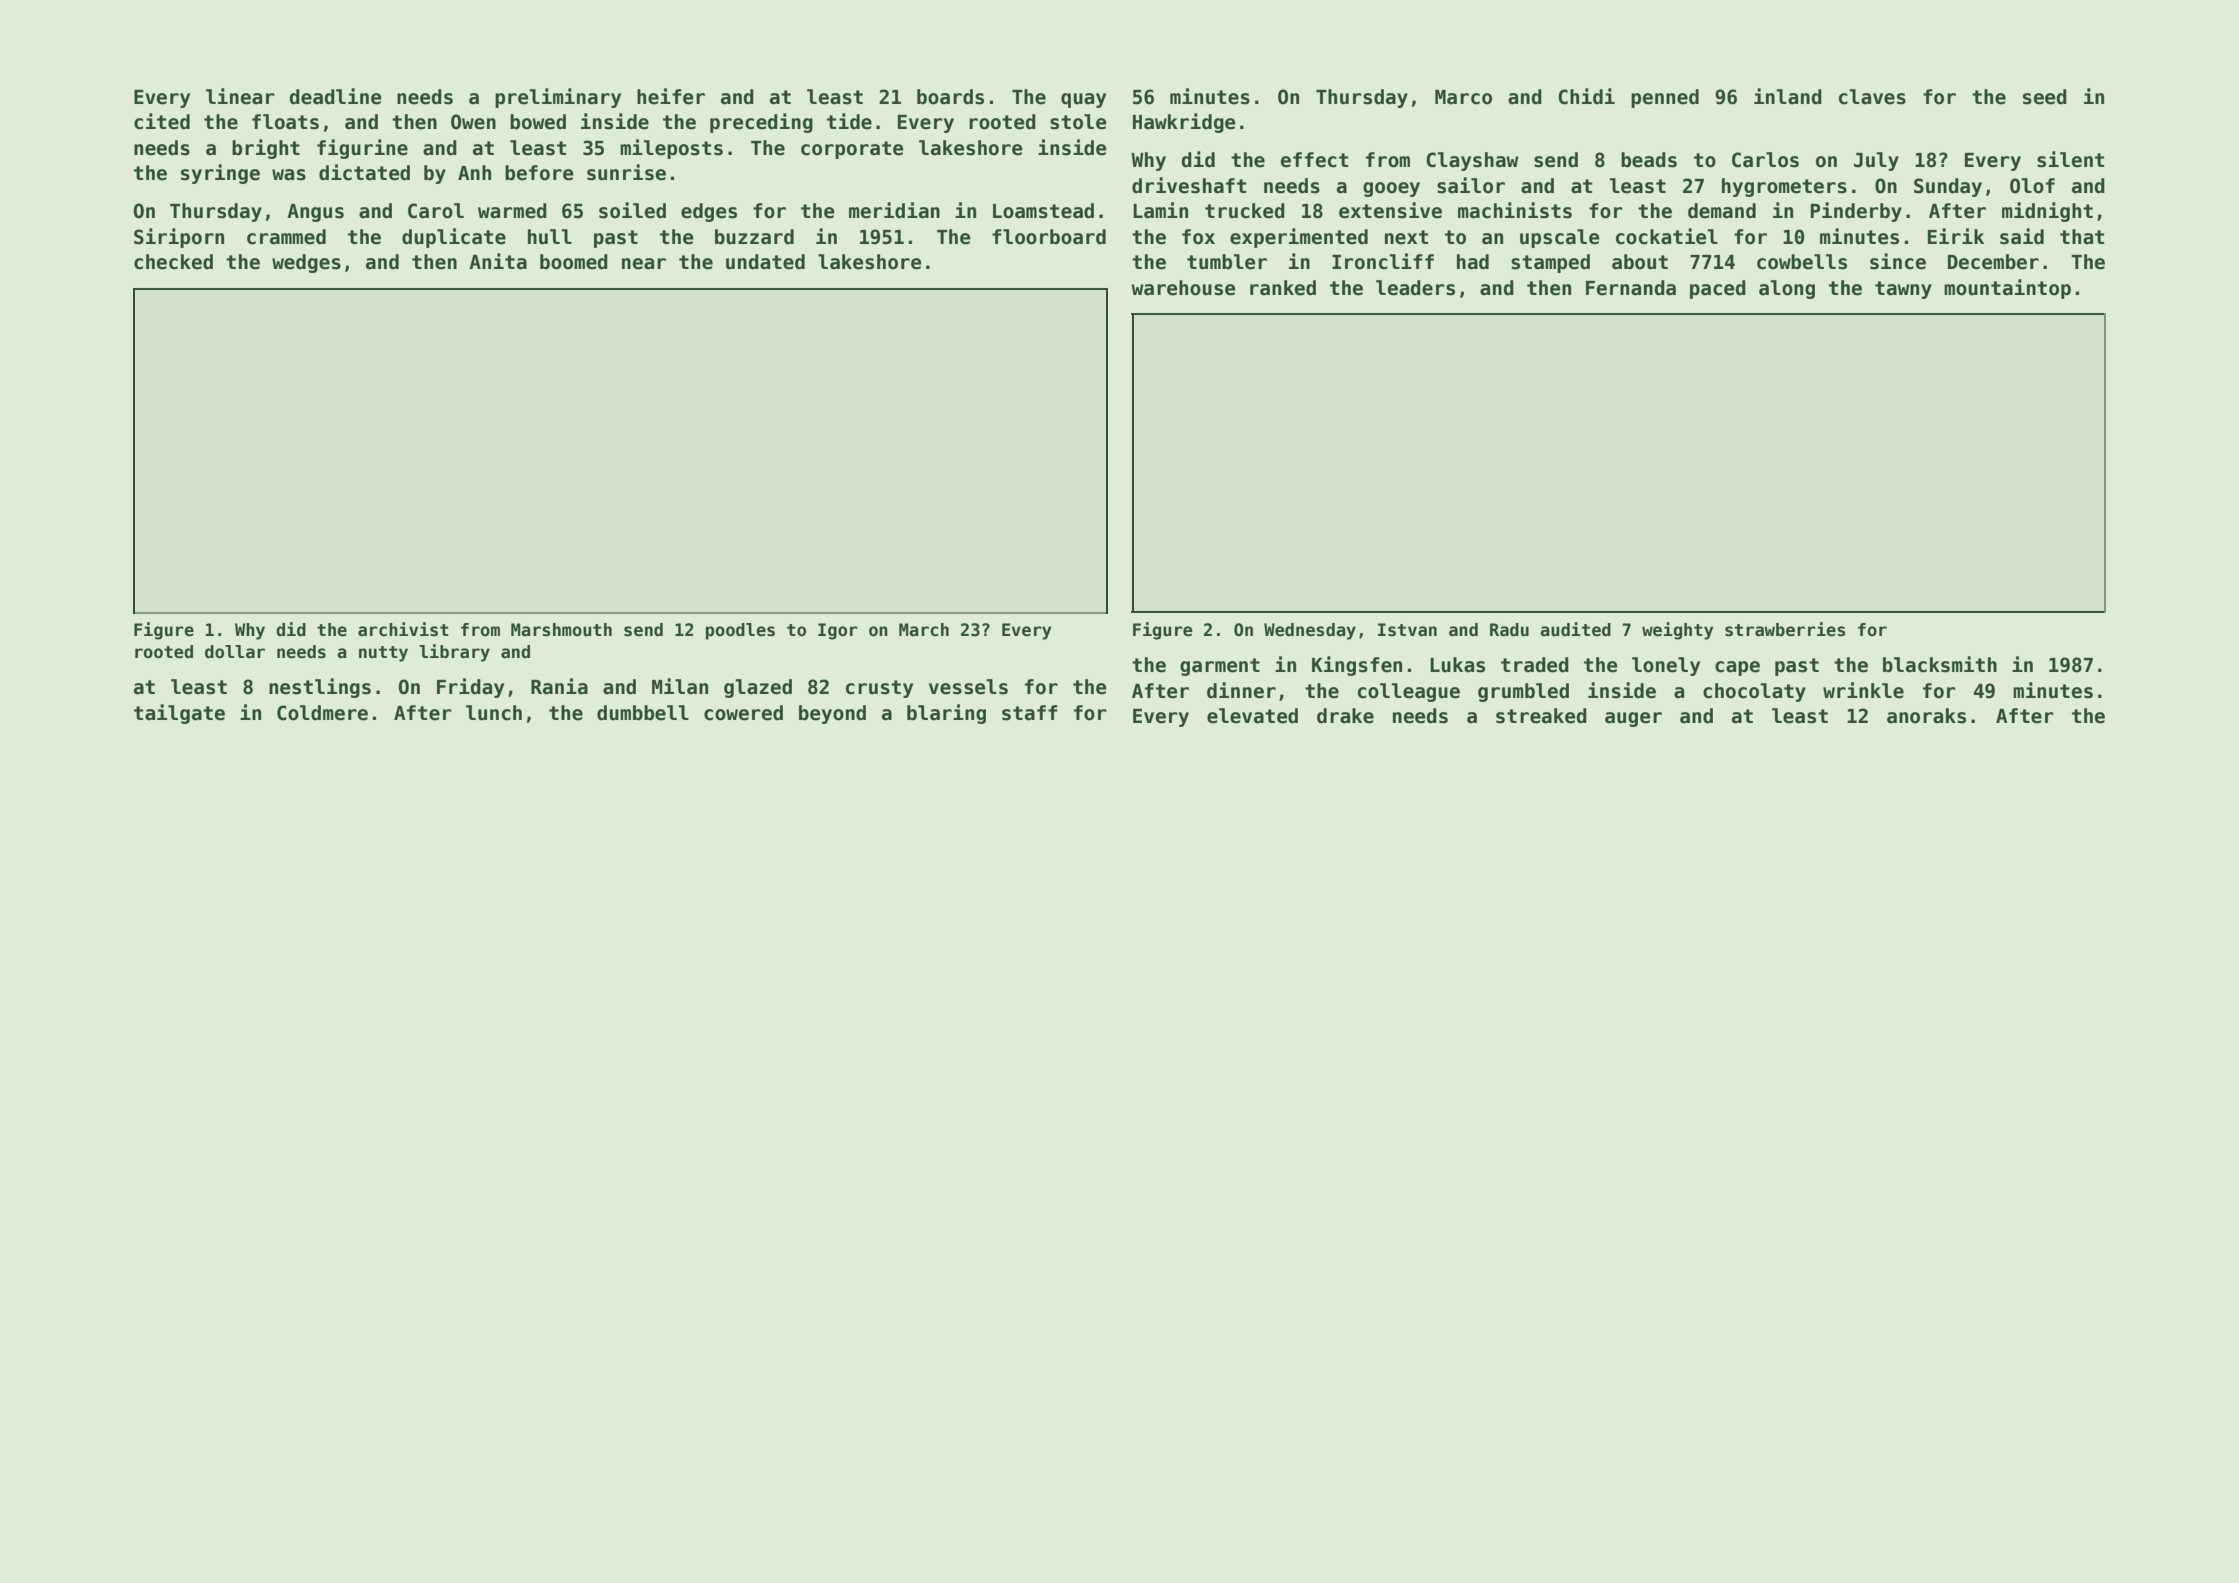  I want to click on demand, so click(1722, 211).
